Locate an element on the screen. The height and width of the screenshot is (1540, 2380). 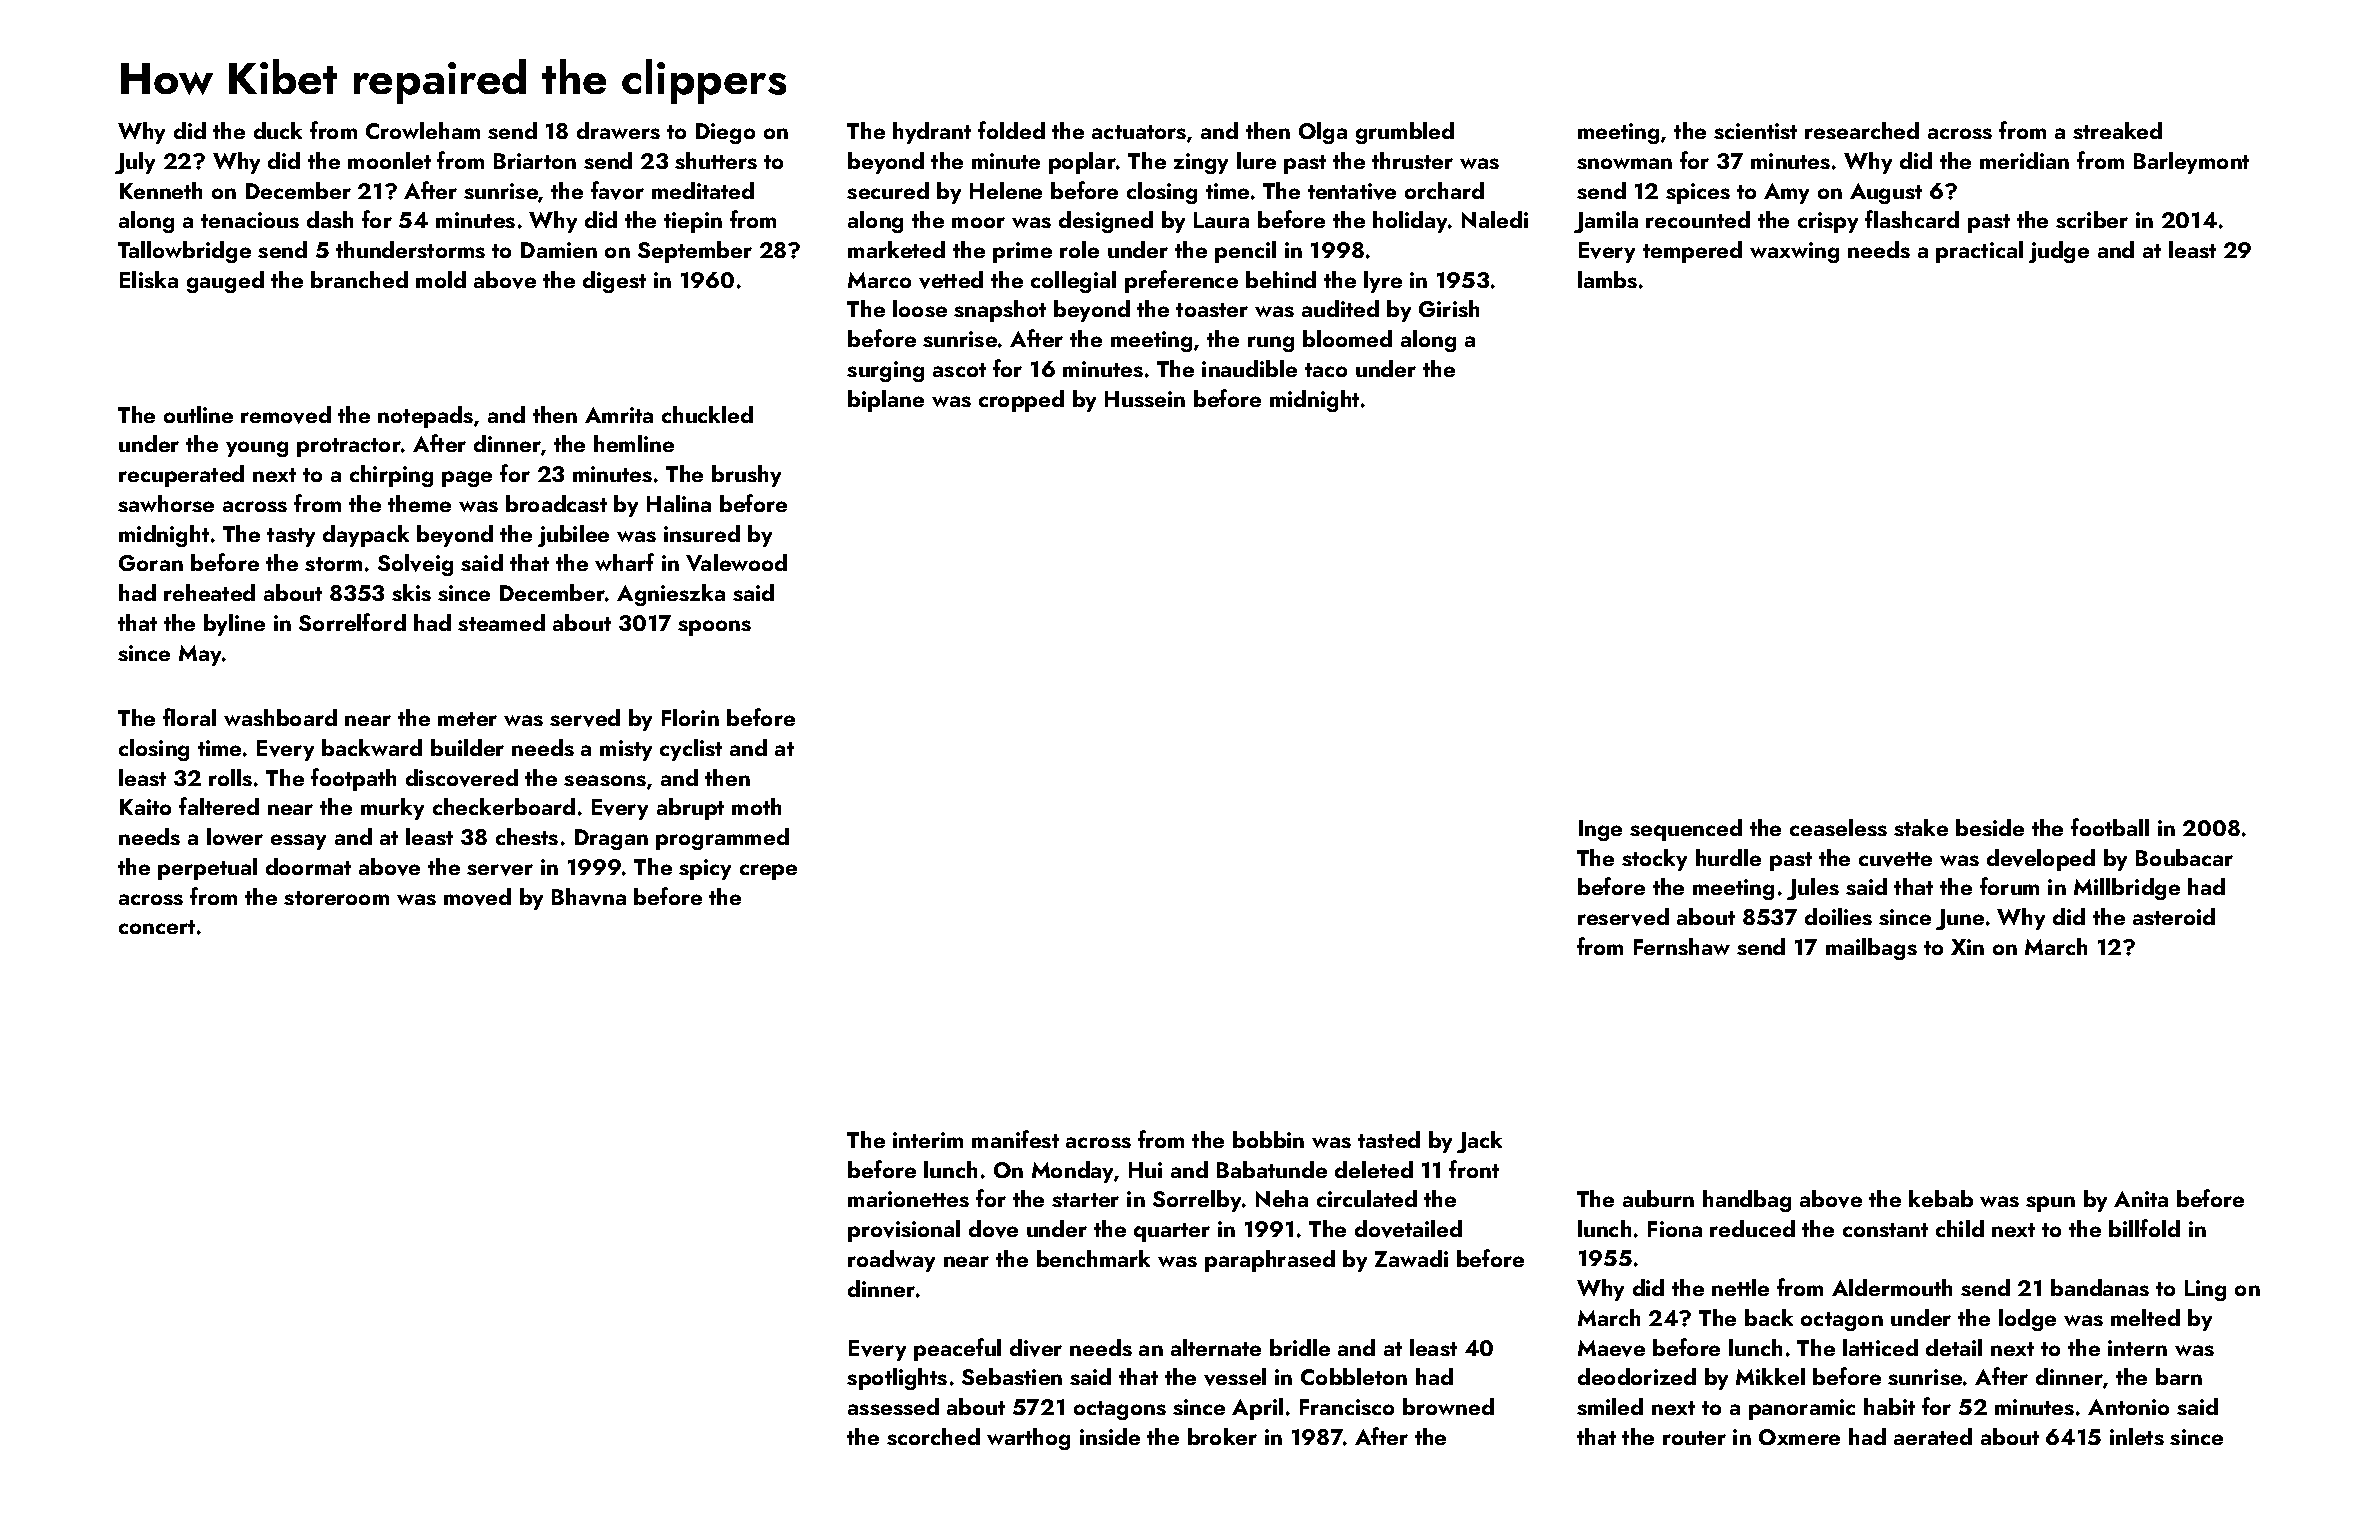
Briarton is located at coordinates (535, 161).
